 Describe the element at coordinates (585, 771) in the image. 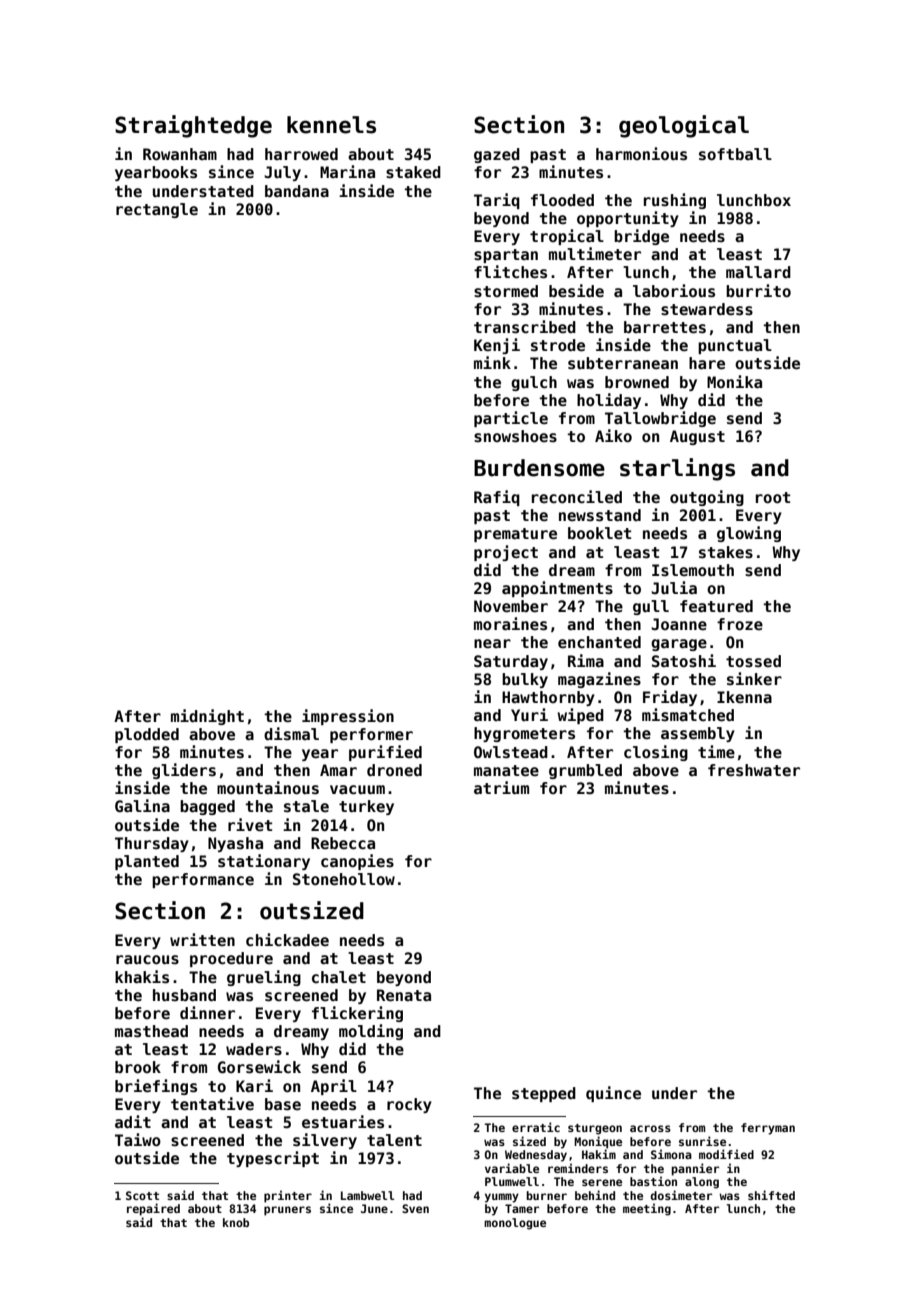

I see `grumbled` at that location.
